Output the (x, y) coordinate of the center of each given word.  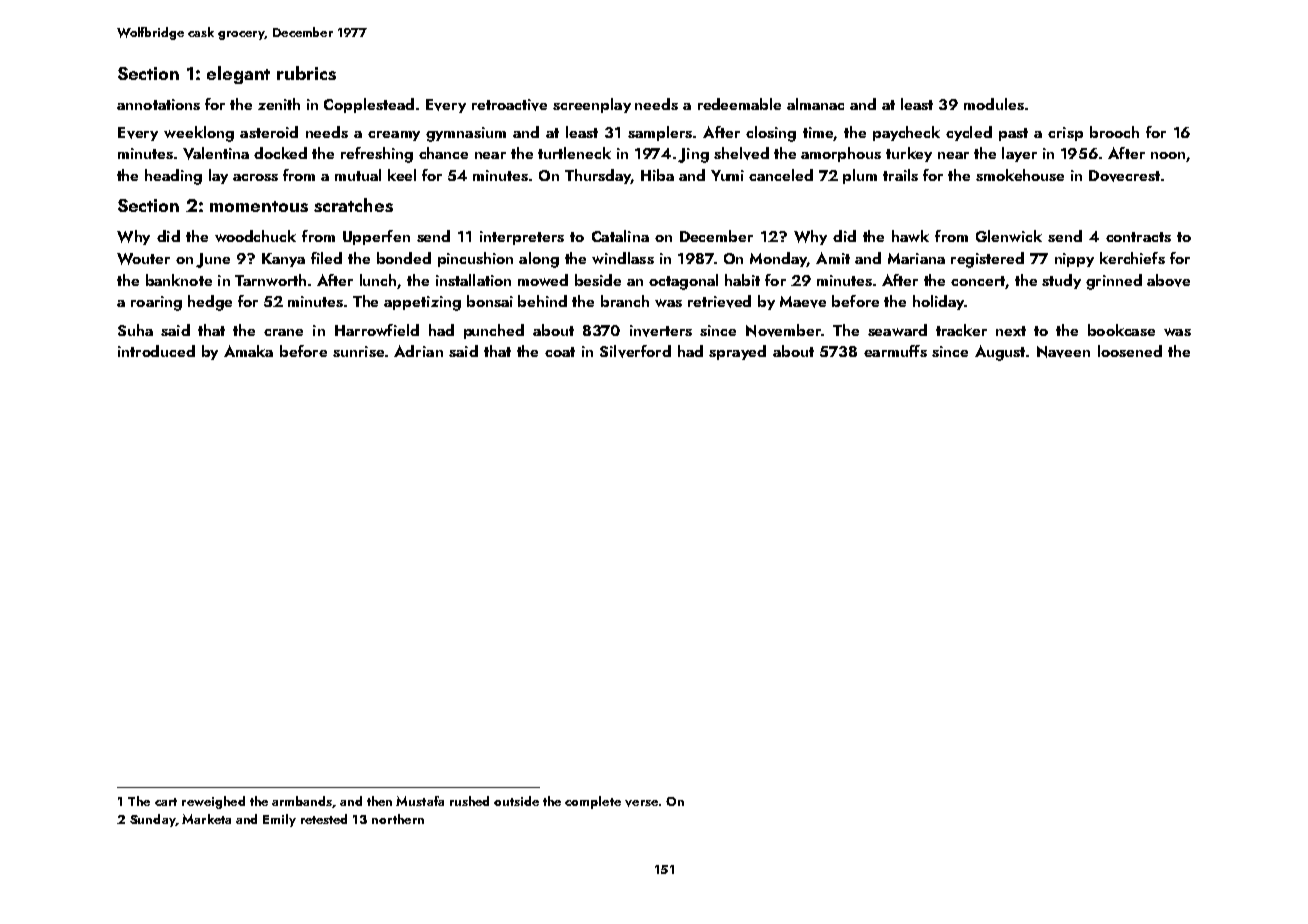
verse (641, 803)
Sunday (152, 820)
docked (280, 153)
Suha (135, 330)
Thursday (598, 176)
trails (900, 175)
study (1061, 281)
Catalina (620, 236)
